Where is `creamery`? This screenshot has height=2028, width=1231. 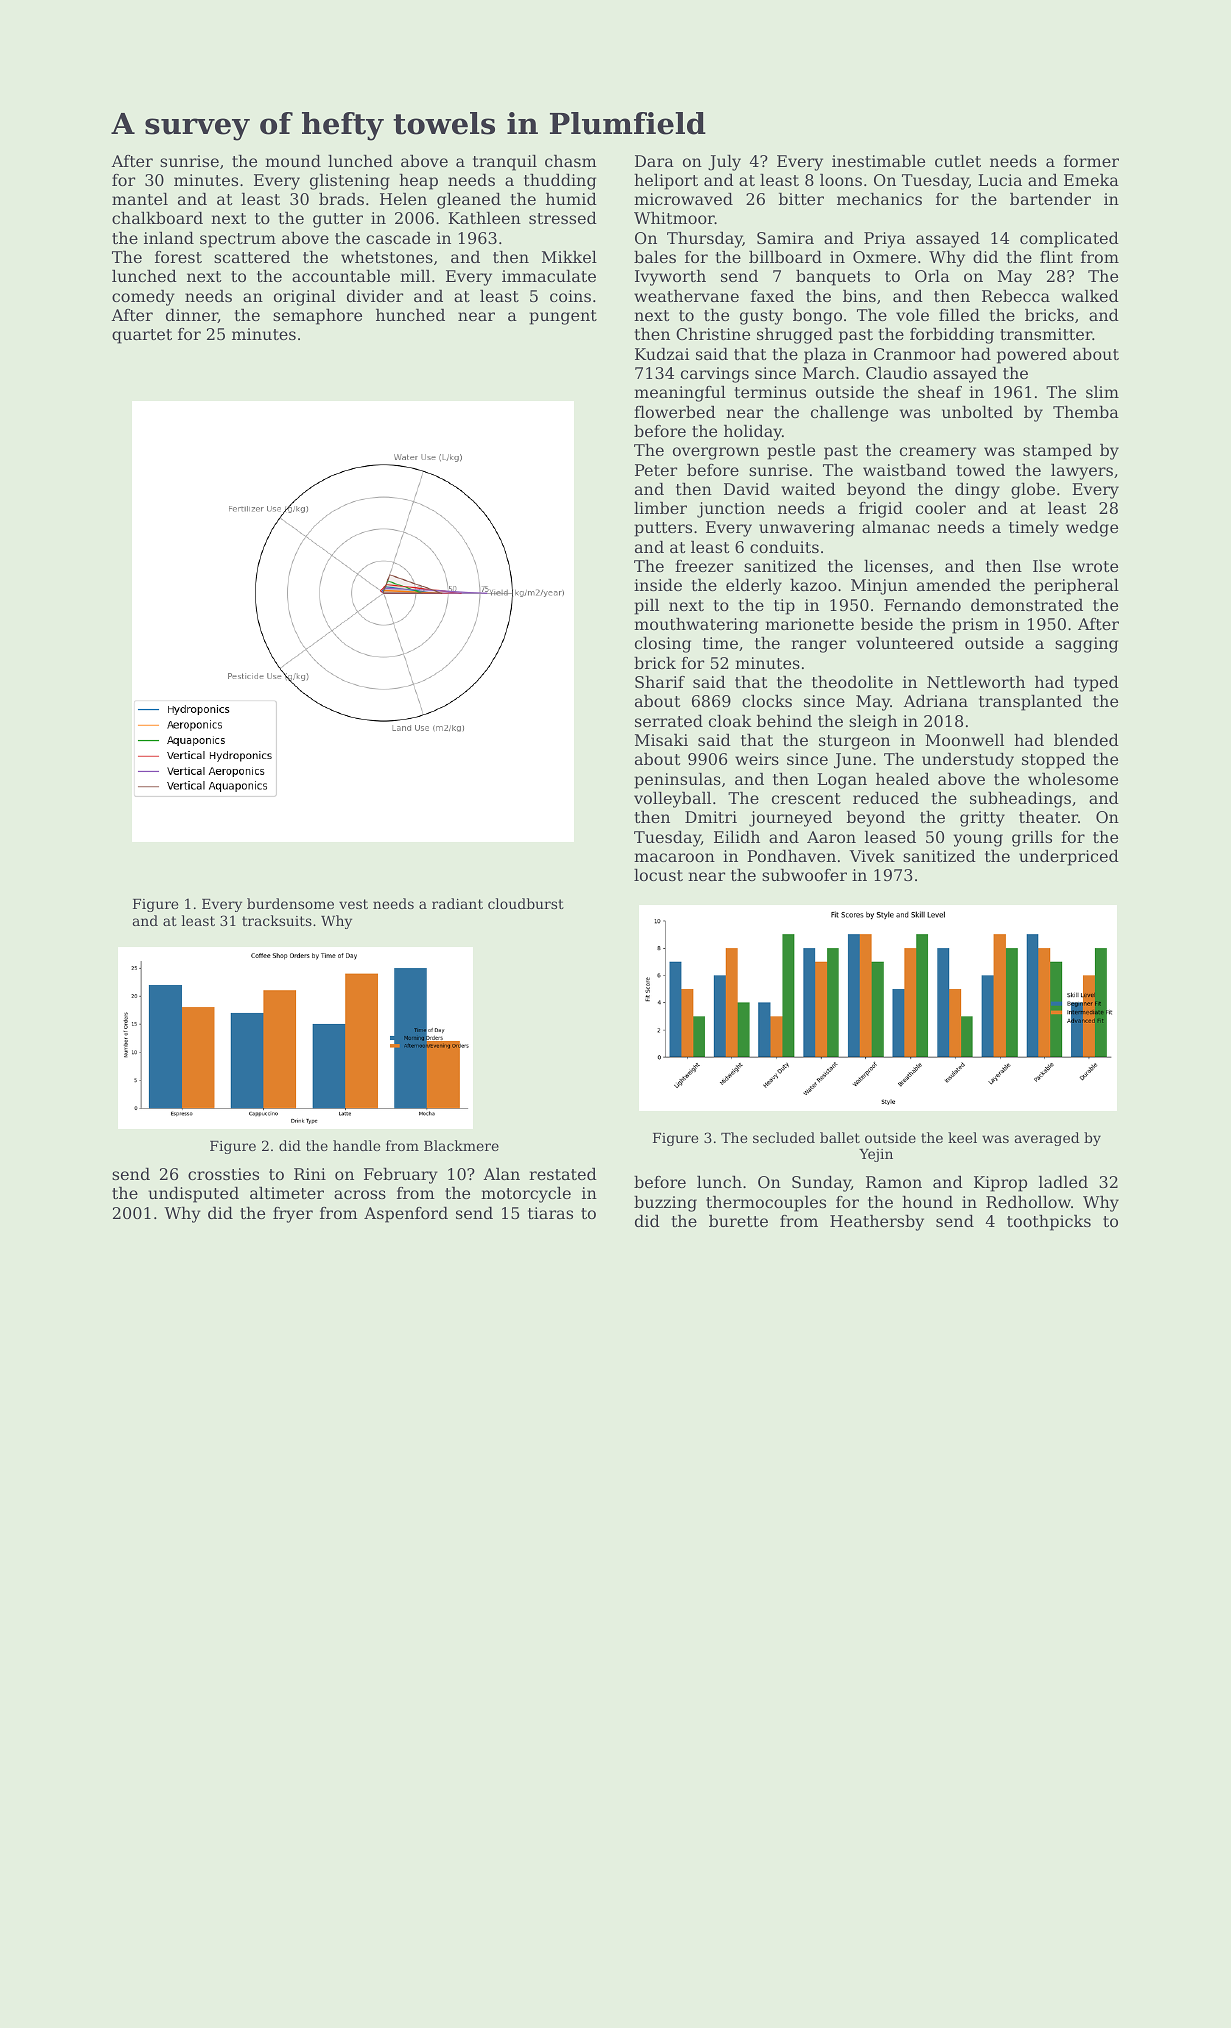
creamery is located at coordinates (938, 453).
